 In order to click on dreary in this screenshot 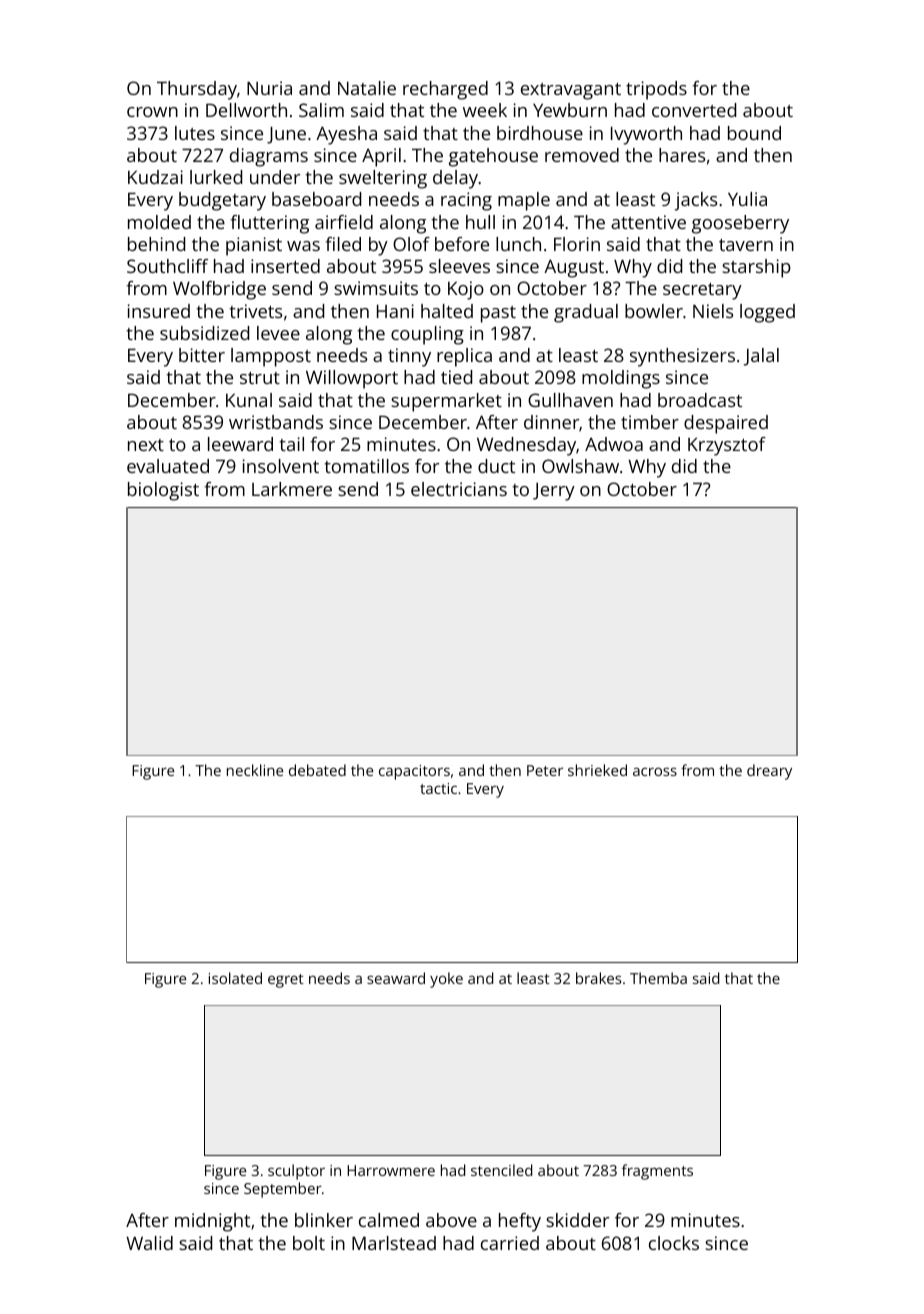, I will do `click(769, 772)`.
